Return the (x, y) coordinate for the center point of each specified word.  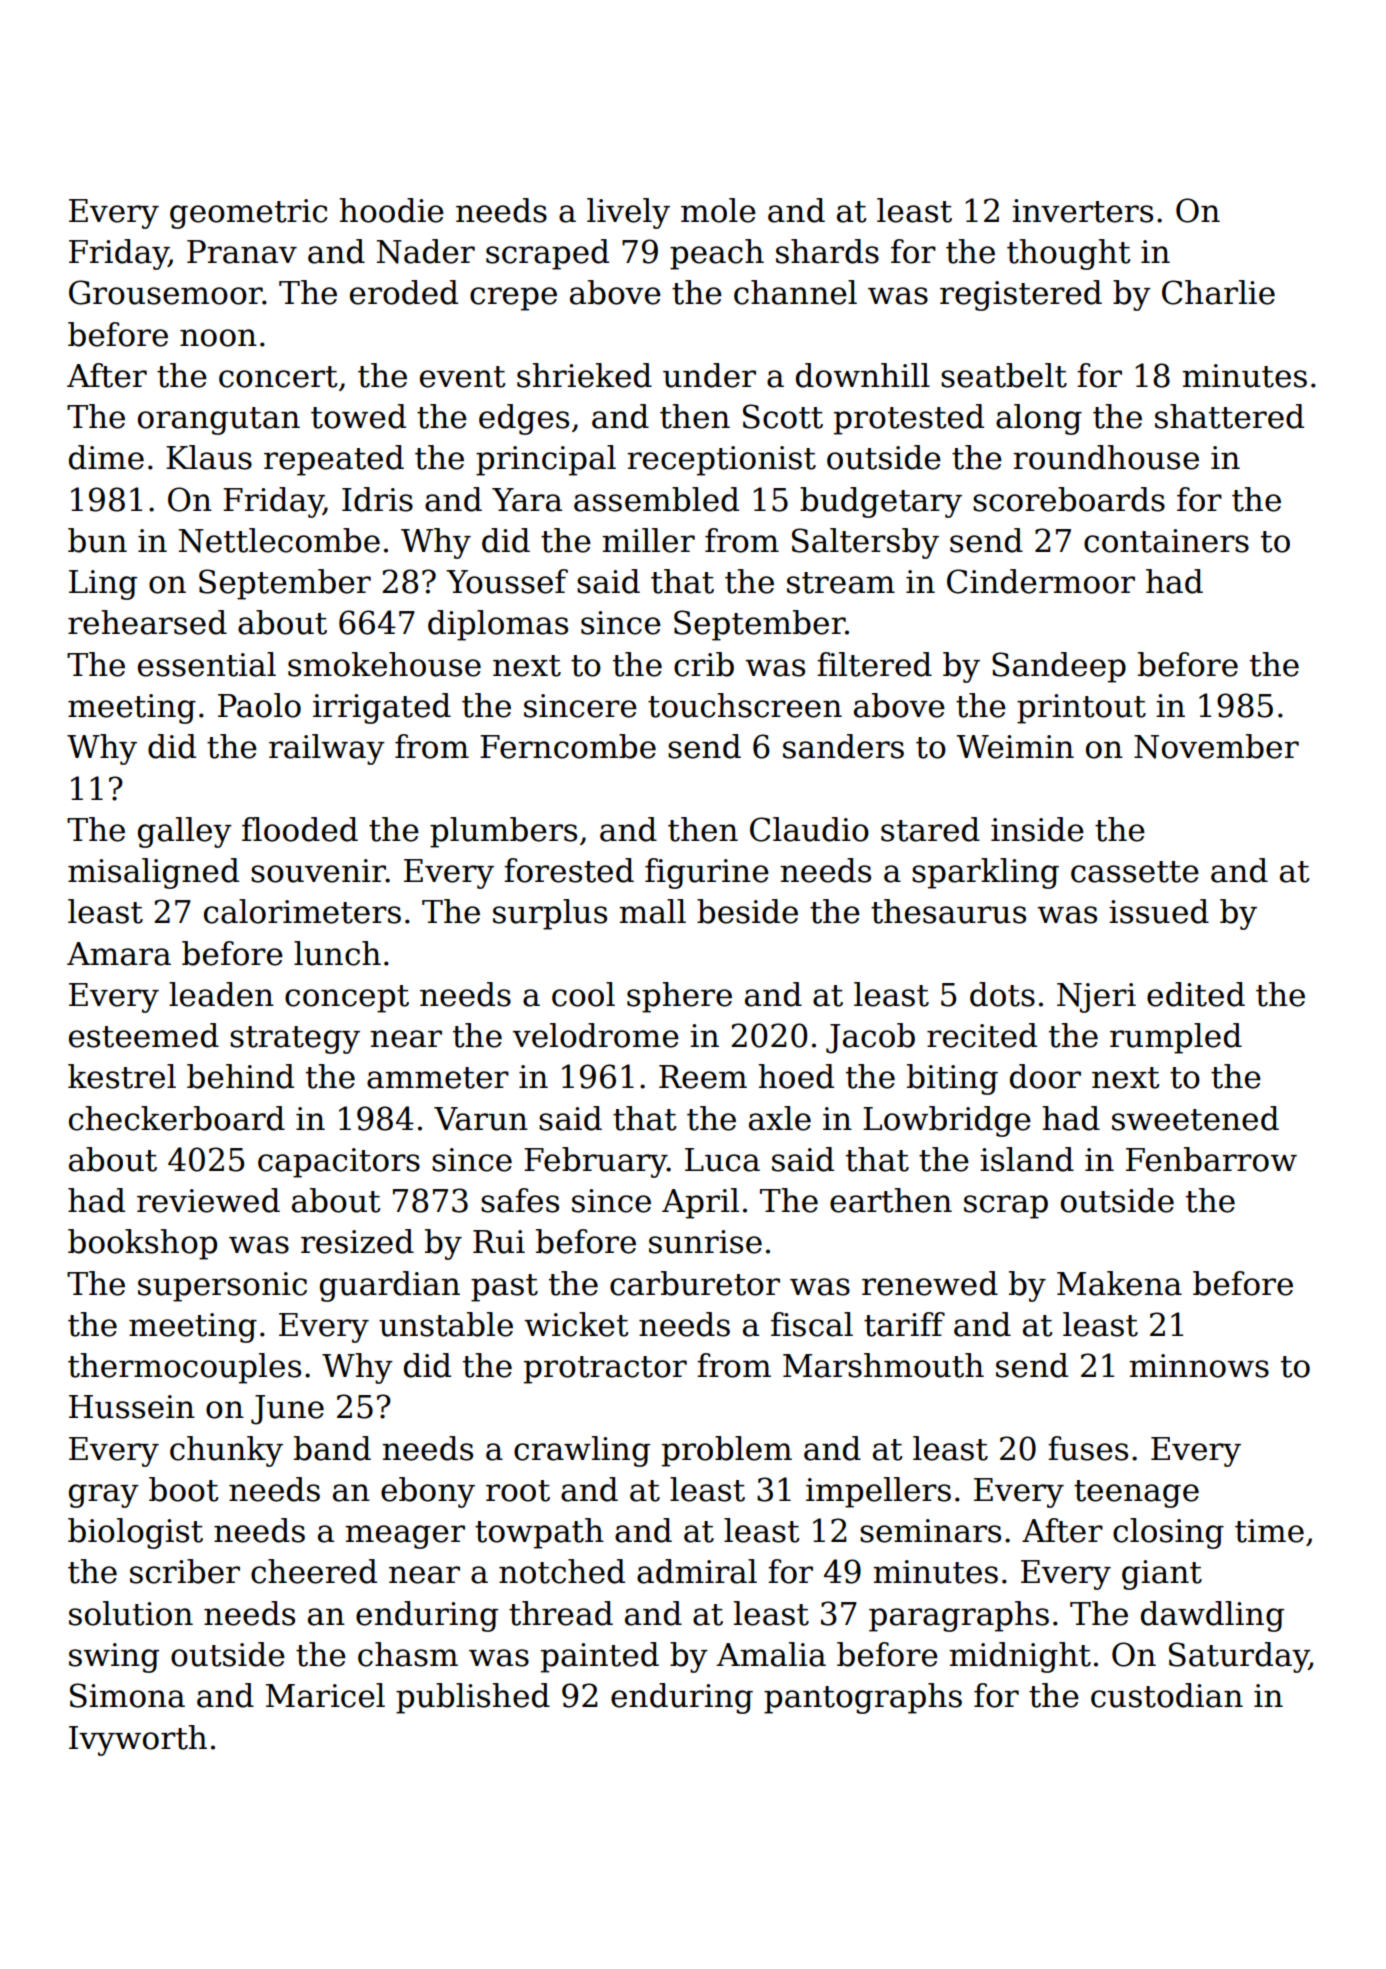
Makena (1119, 1283)
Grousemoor (166, 292)
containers (1166, 541)
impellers (878, 1492)
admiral (697, 1571)
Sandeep (1059, 667)
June (287, 1410)
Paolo (259, 705)
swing (114, 1658)
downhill (863, 375)
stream (841, 583)
